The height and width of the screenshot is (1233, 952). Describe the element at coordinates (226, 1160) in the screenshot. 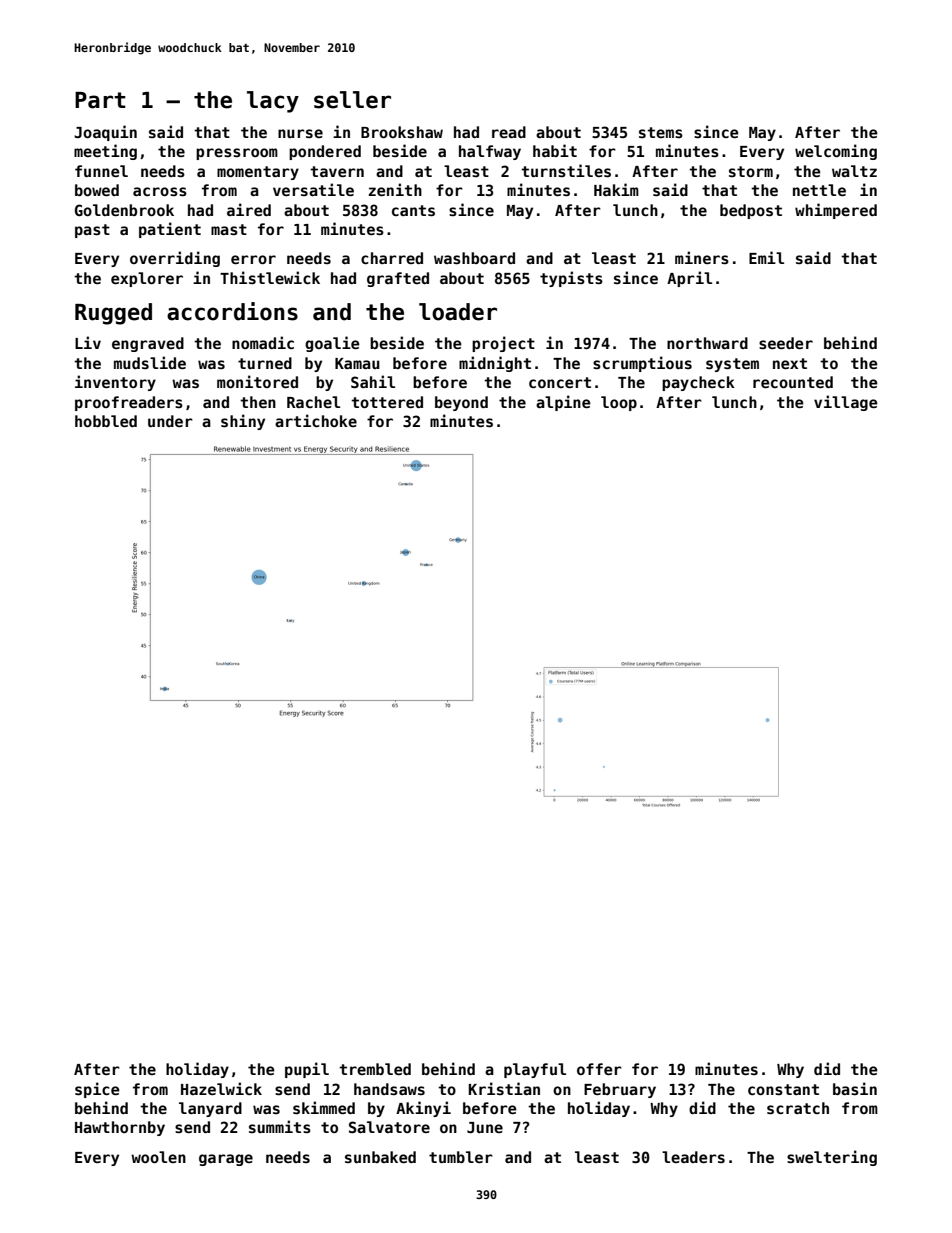

I see `garage` at that location.
